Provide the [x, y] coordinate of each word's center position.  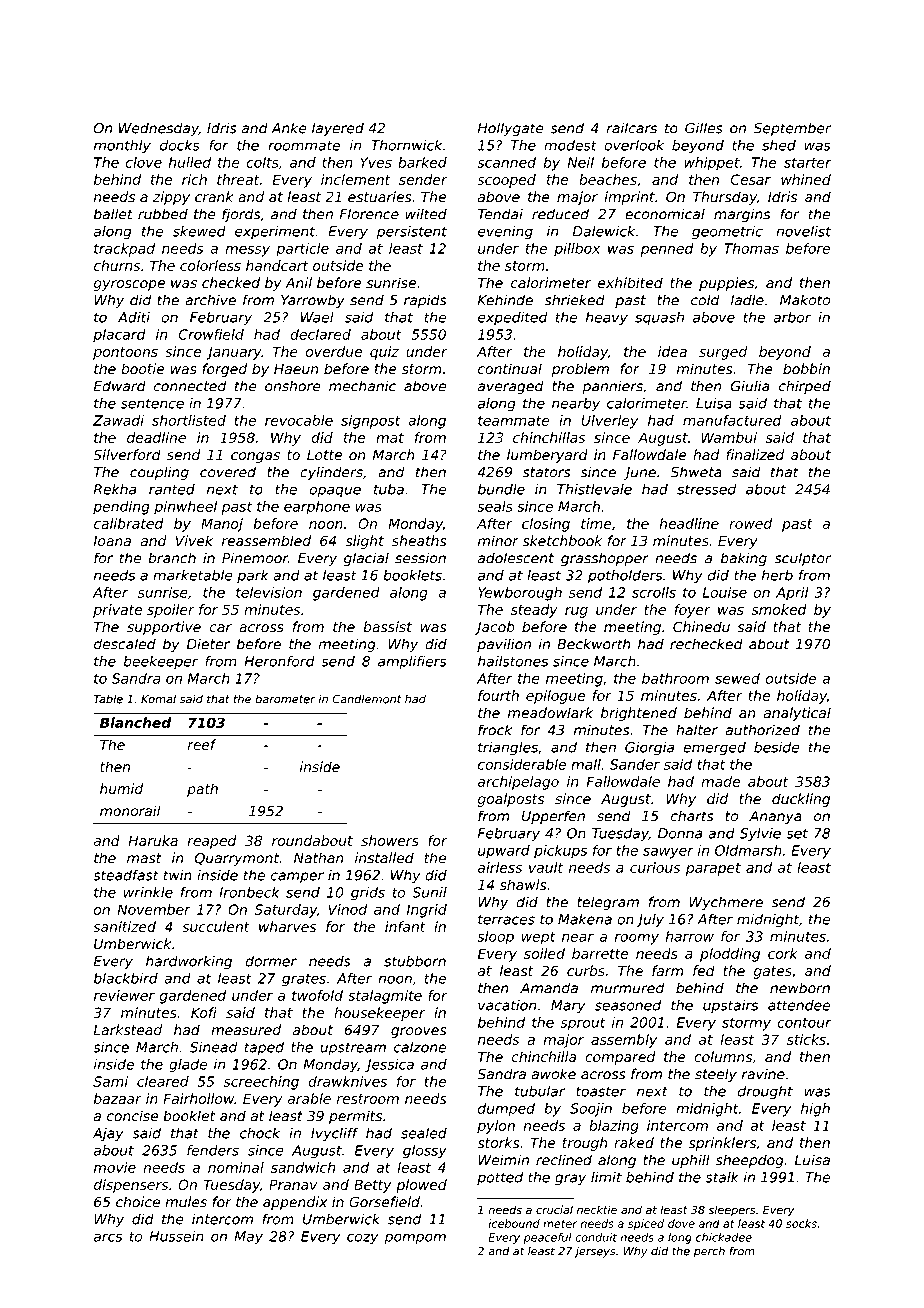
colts [262, 162]
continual [510, 369]
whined [806, 179]
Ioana [112, 541]
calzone [420, 1047]
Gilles [704, 128]
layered [338, 129]
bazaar [118, 1098]
